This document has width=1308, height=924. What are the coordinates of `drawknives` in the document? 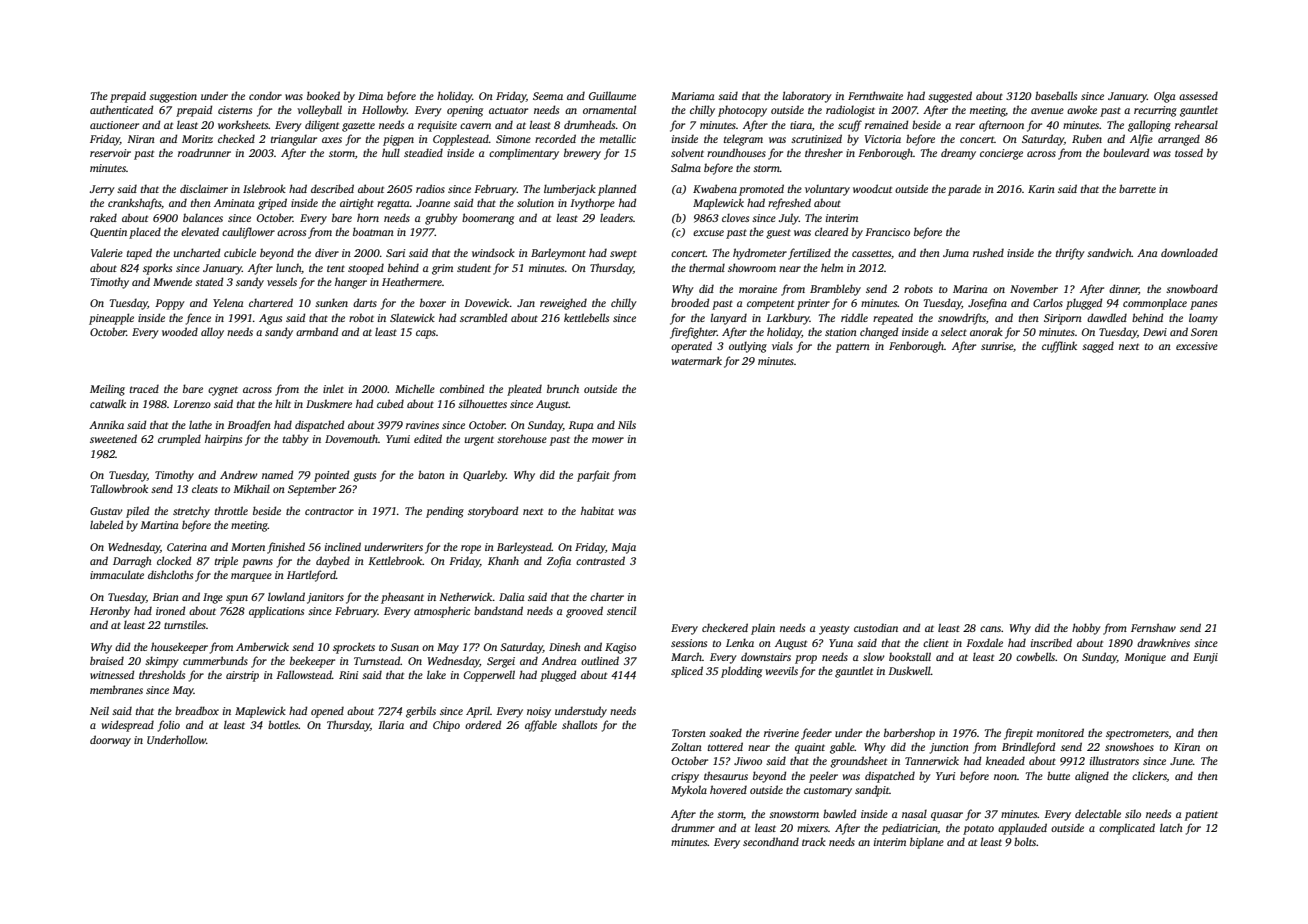 It's located at (1163, 642).
